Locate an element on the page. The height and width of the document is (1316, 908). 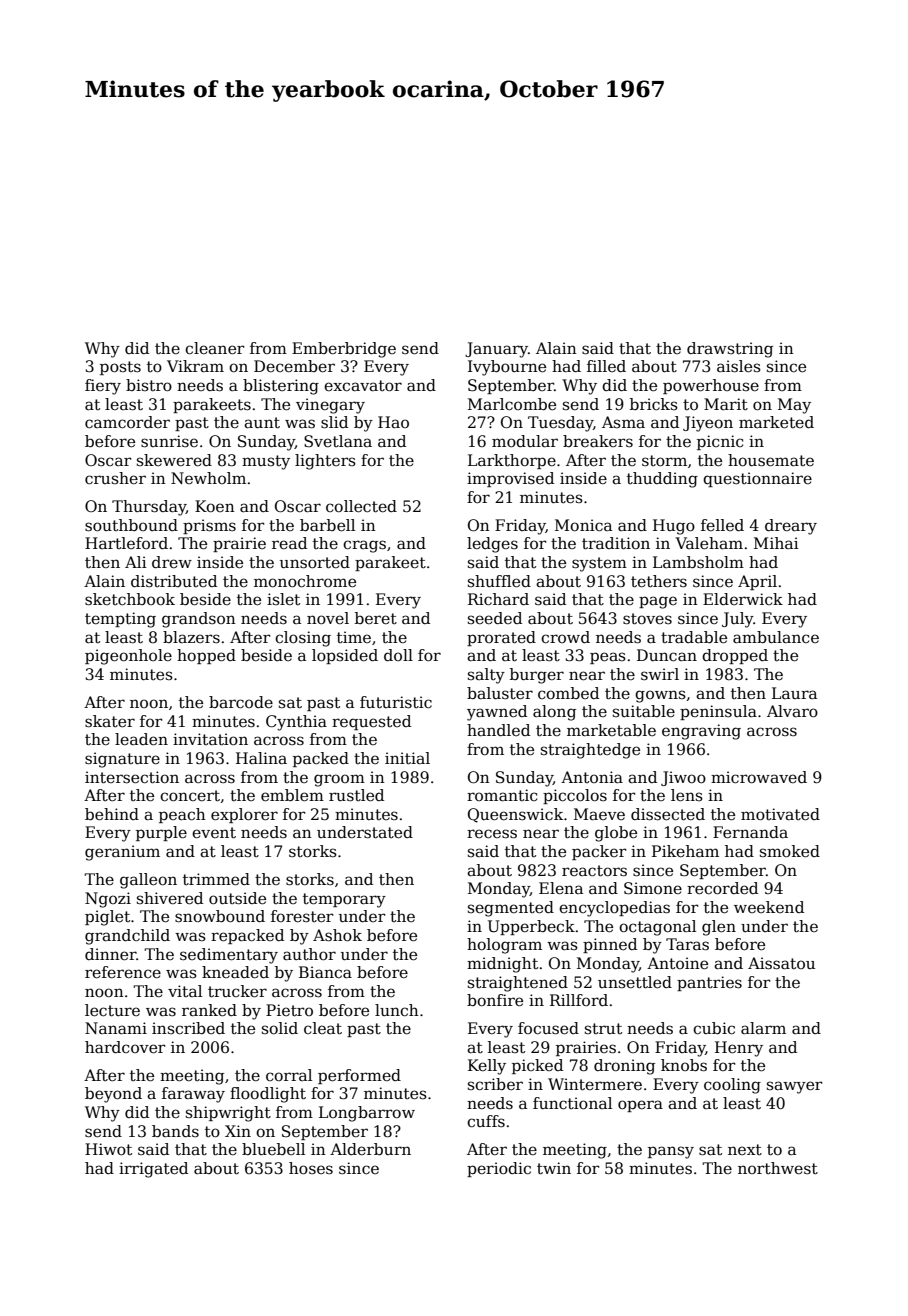
picked is located at coordinates (537, 1066).
